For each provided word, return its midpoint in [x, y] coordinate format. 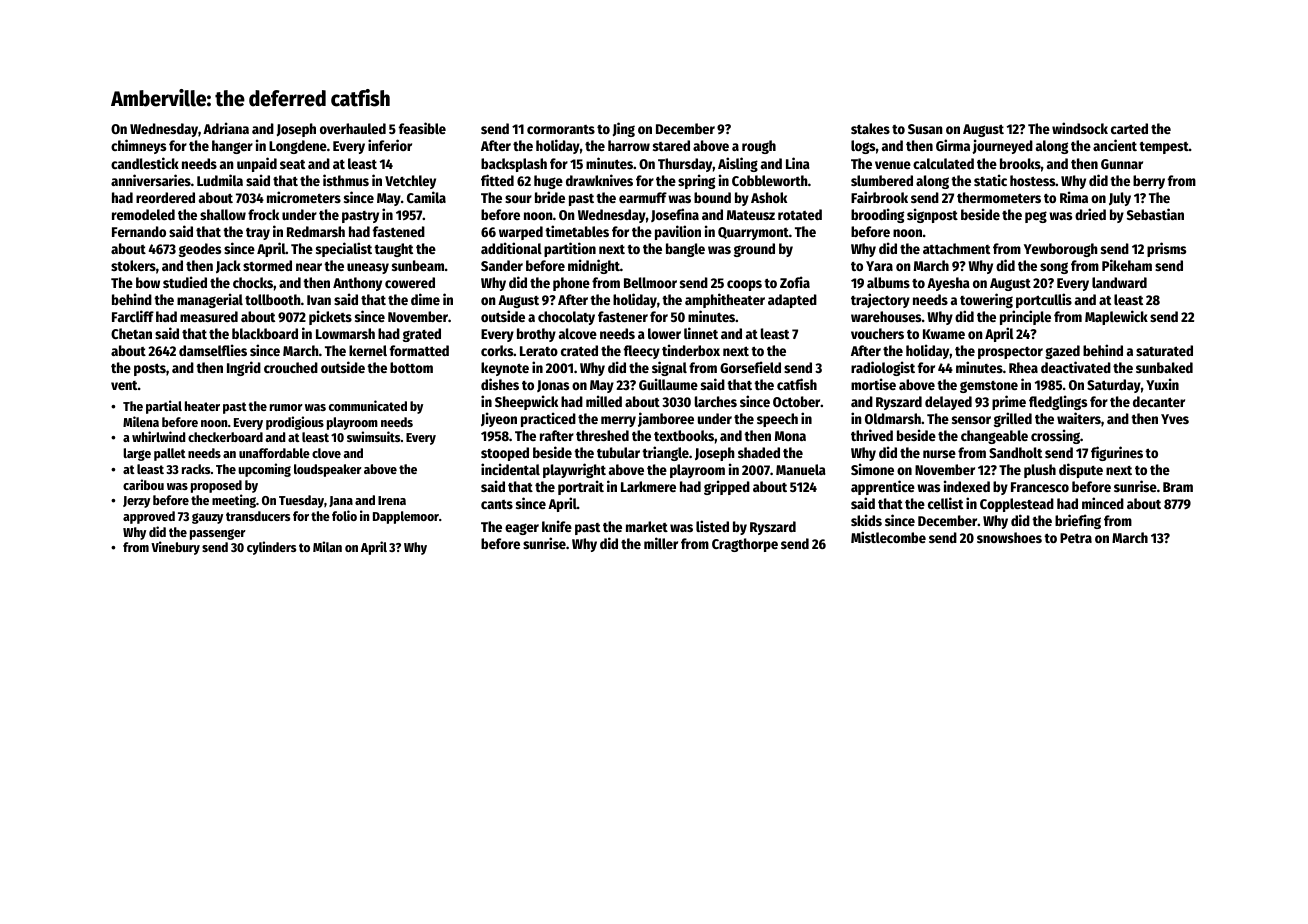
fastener [623, 316]
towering [986, 300]
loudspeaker [328, 470]
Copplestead [1017, 505]
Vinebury [175, 548]
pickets [330, 317]
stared [671, 145]
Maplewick [1116, 317]
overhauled [353, 128]
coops [744, 285]
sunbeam [418, 265]
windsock [1080, 128]
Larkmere [648, 486]
